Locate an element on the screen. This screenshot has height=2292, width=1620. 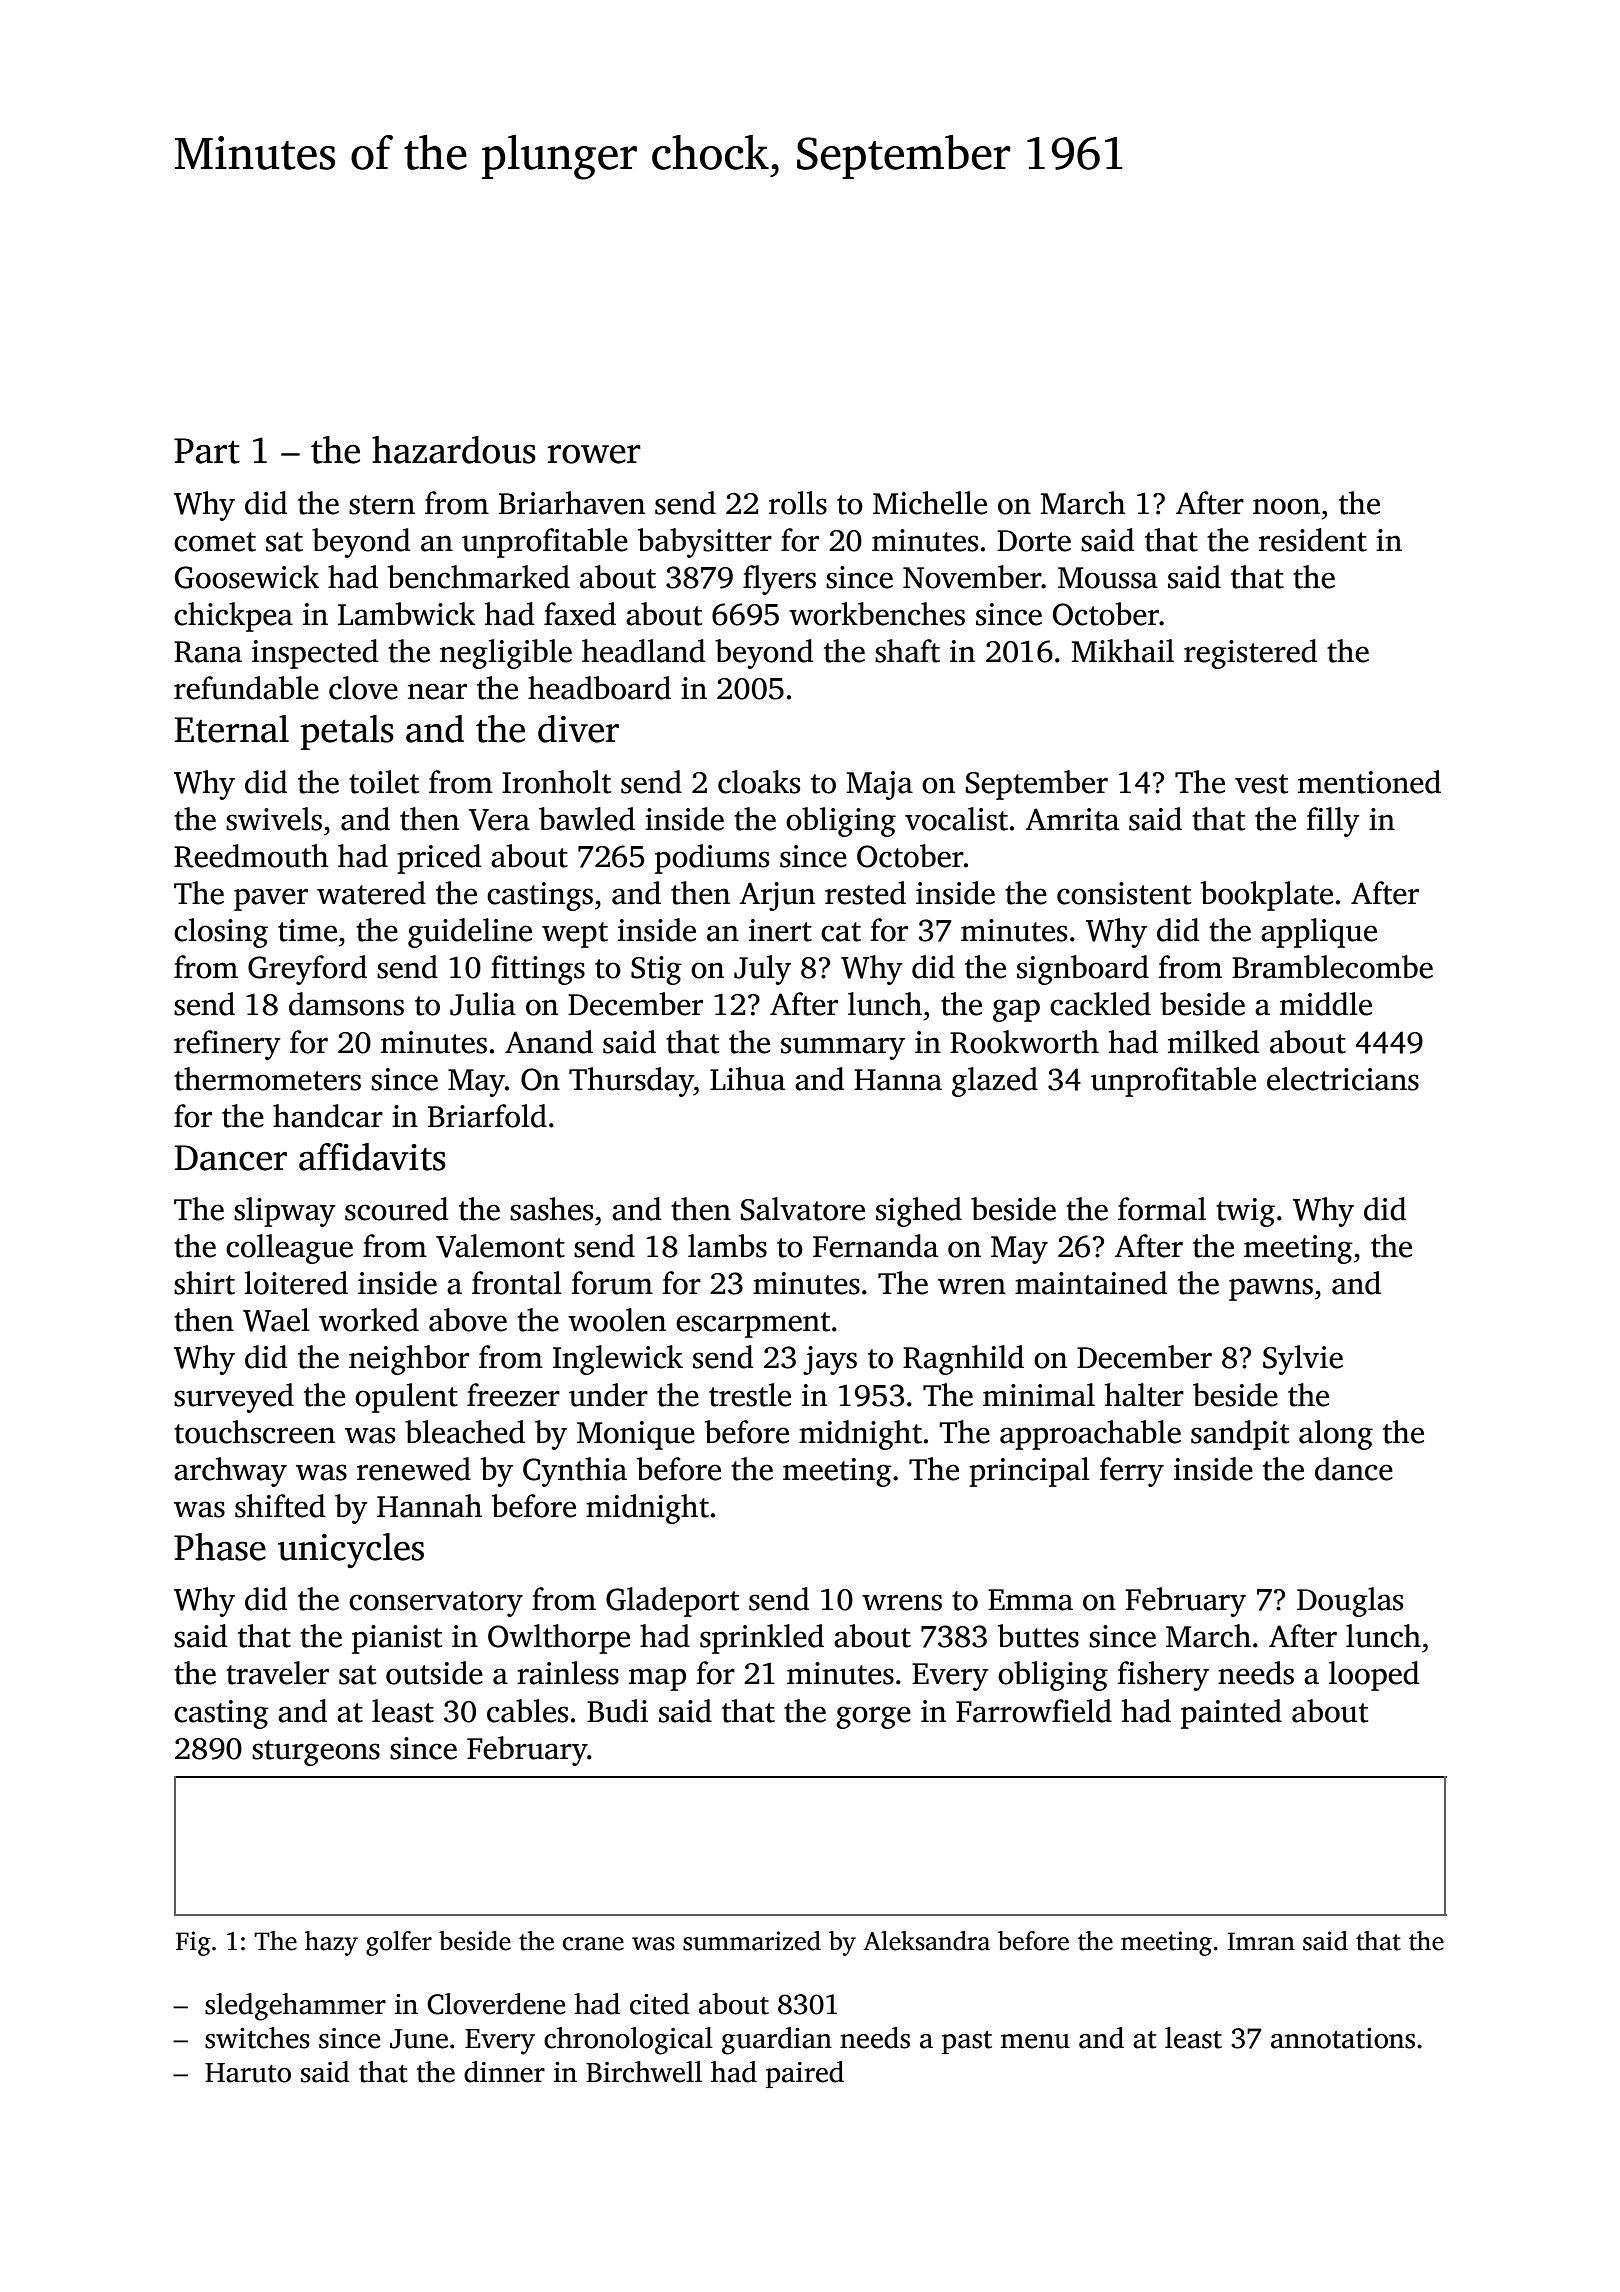
Birchwell is located at coordinates (644, 2072).
